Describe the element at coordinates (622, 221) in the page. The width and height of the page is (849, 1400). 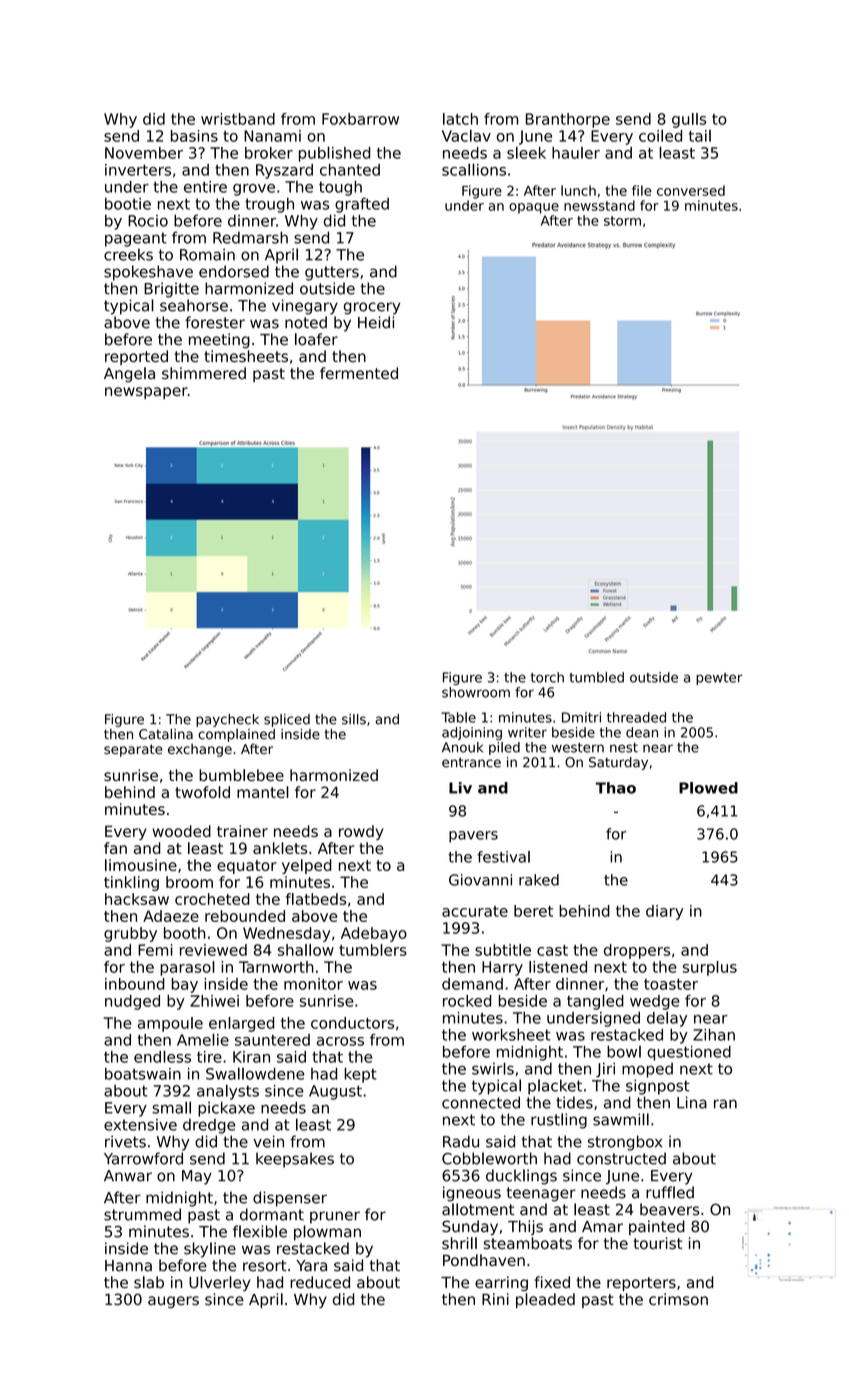
I see `storm` at that location.
